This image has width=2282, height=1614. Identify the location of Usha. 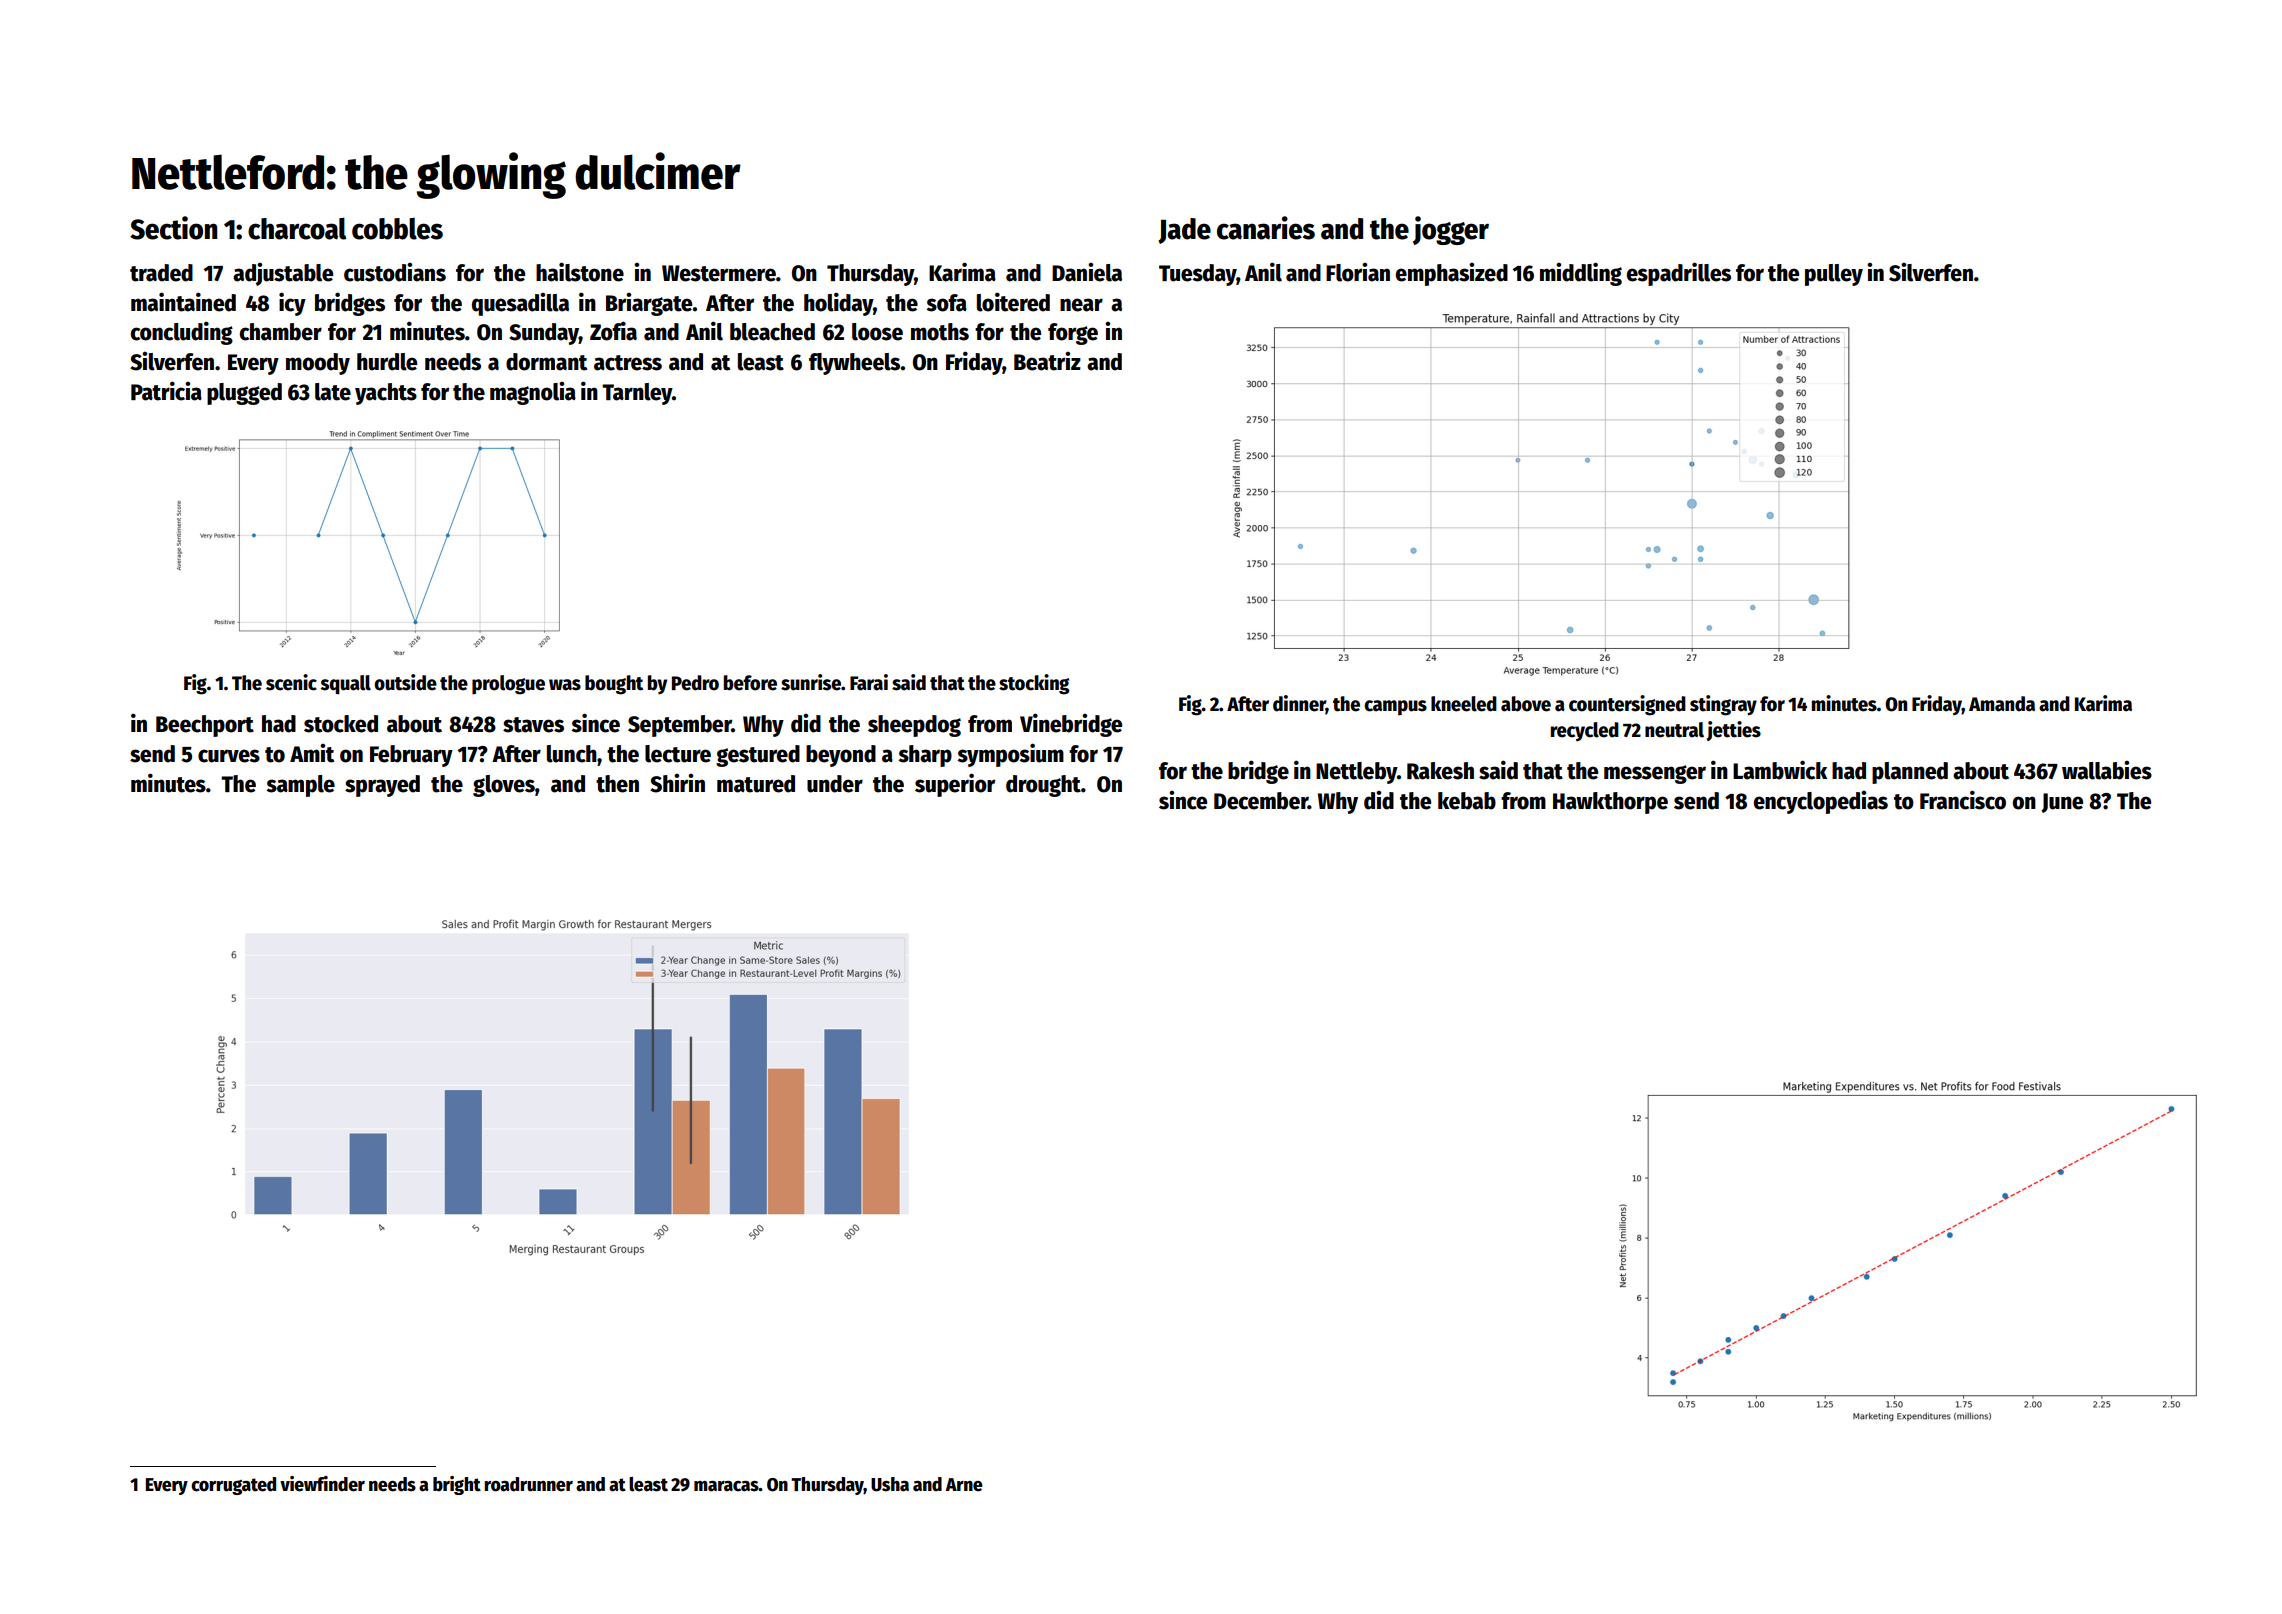
(890, 1484).
